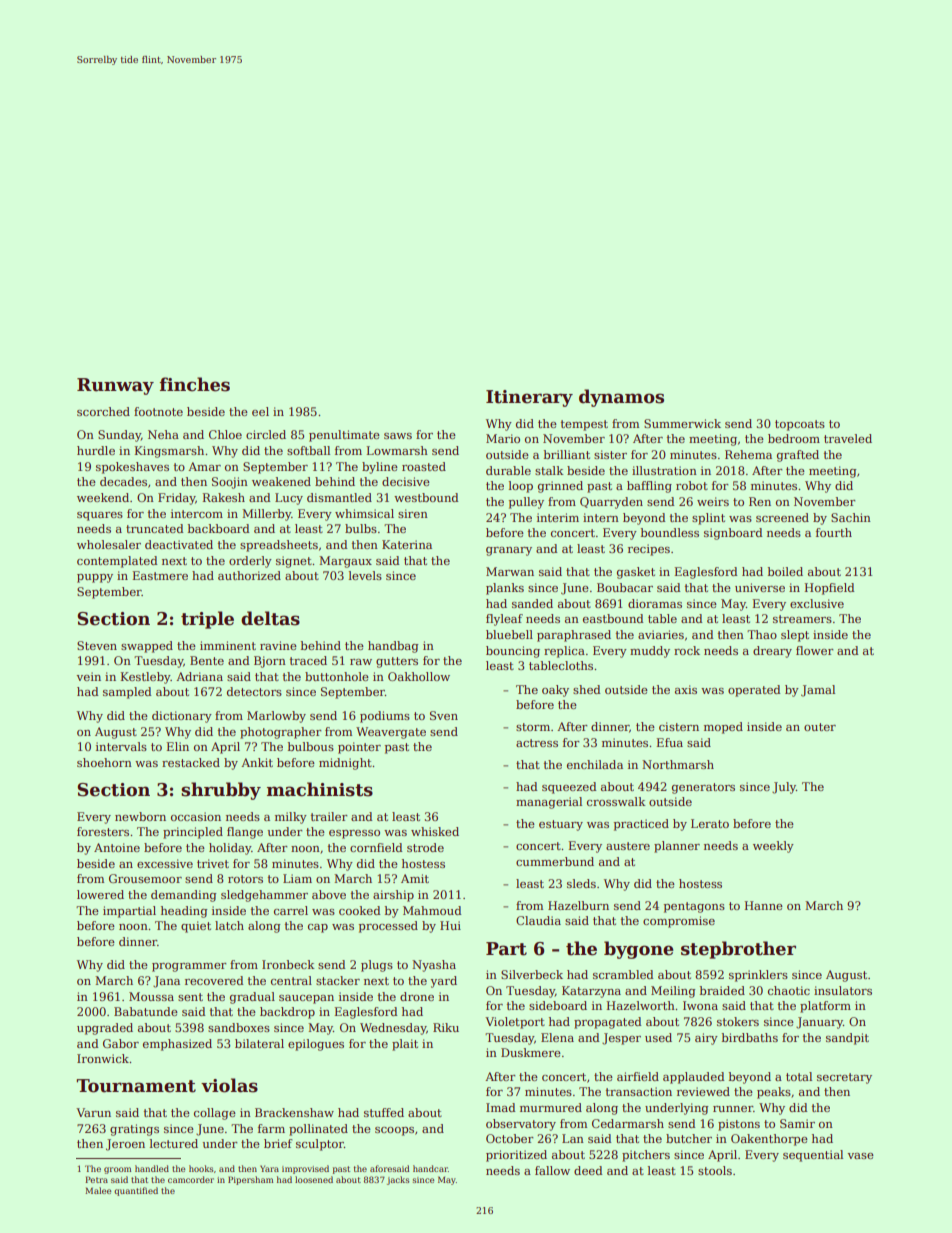 The width and height of the document is (952, 1233). Describe the element at coordinates (636, 573) in the document. I see `gasket` at that location.
